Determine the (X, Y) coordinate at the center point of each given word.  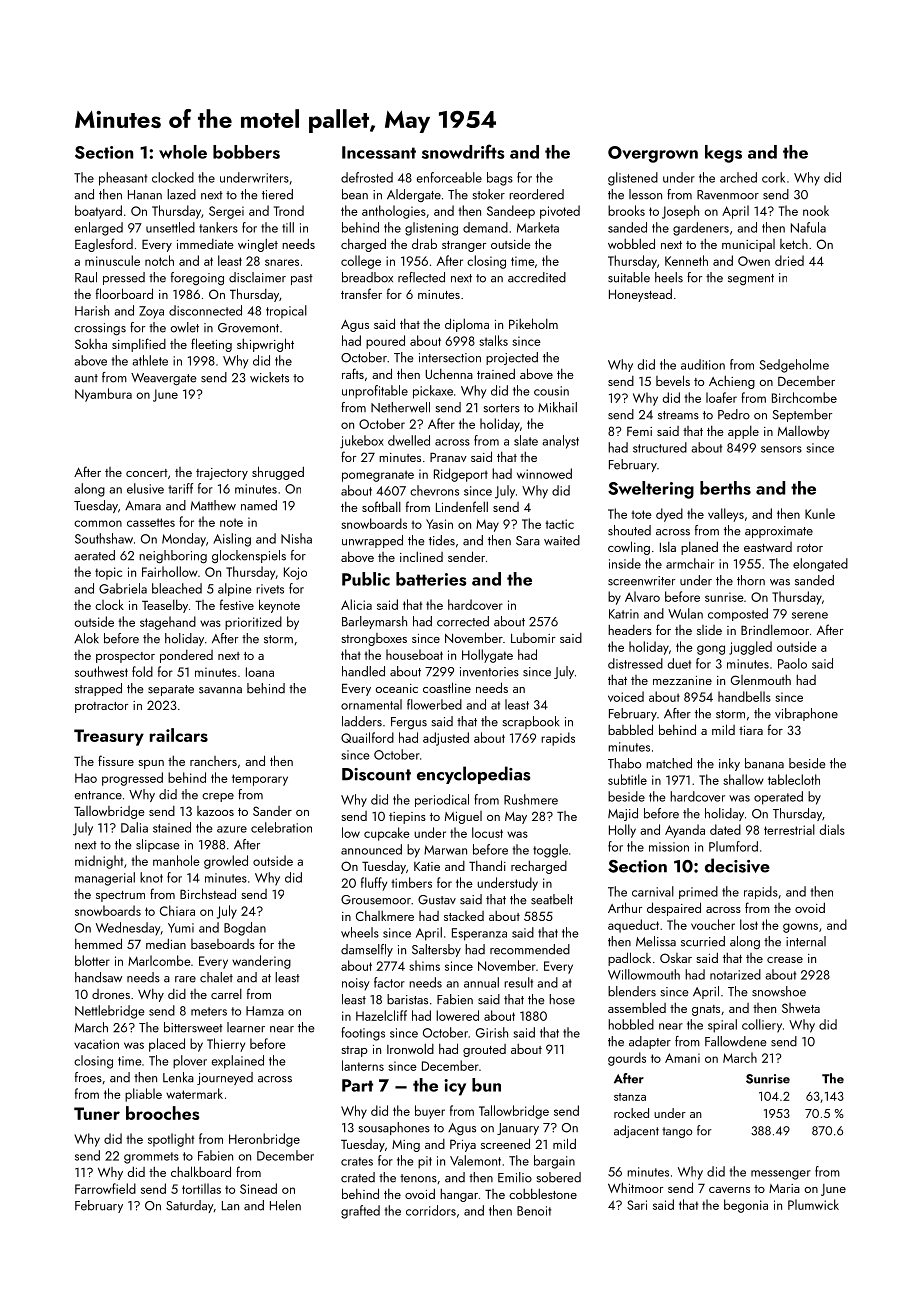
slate (526, 440)
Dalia (134, 827)
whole (183, 152)
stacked (464, 916)
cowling (629, 548)
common (98, 523)
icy (455, 1087)
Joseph (680, 212)
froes (88, 1077)
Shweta (801, 1008)
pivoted (560, 212)
